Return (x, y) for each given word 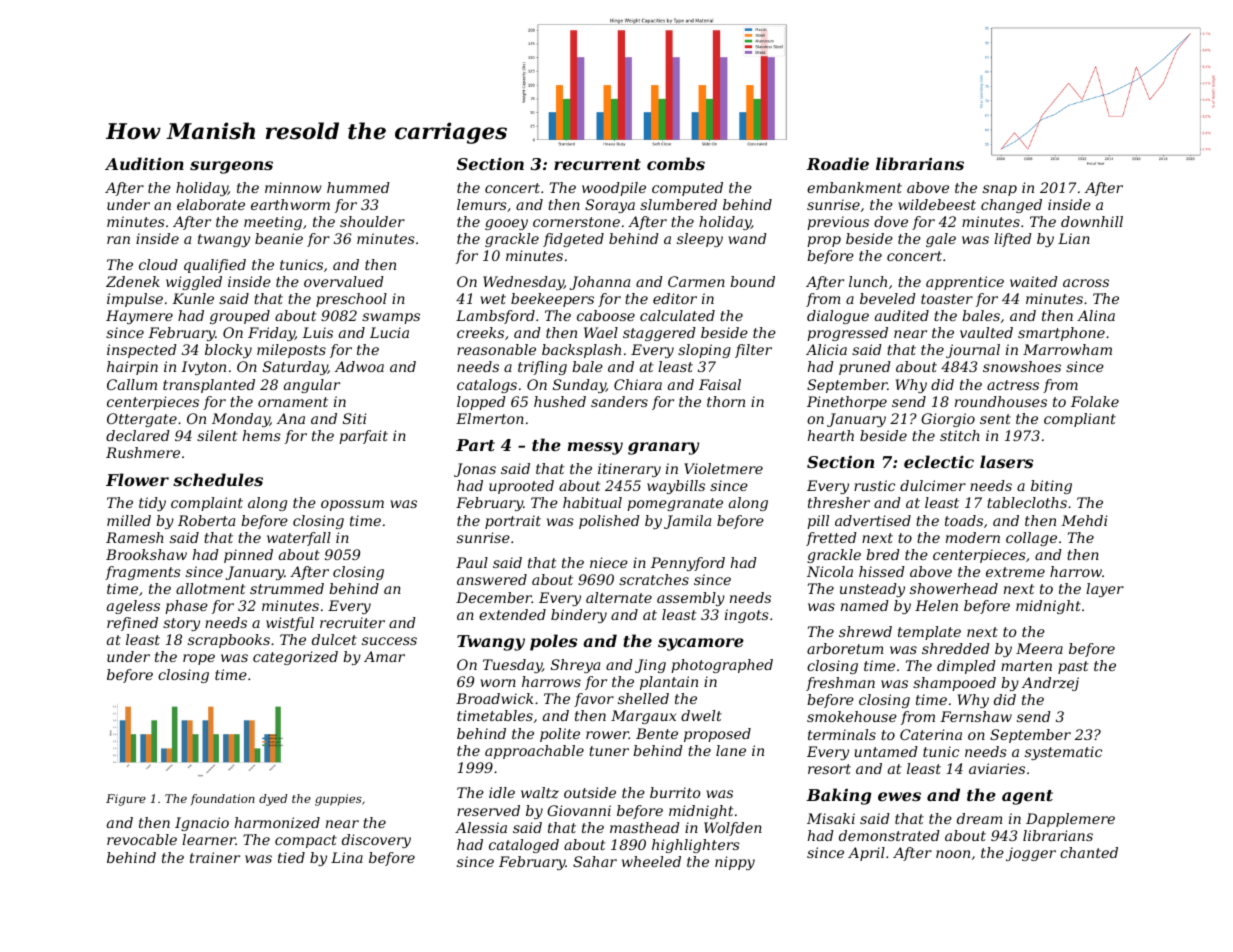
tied (291, 857)
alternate (619, 597)
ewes (899, 796)
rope (199, 659)
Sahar (595, 861)
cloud (158, 264)
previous (838, 223)
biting (1051, 487)
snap (1000, 190)
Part (475, 445)
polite (560, 735)
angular (312, 386)
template (929, 633)
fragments (143, 573)
